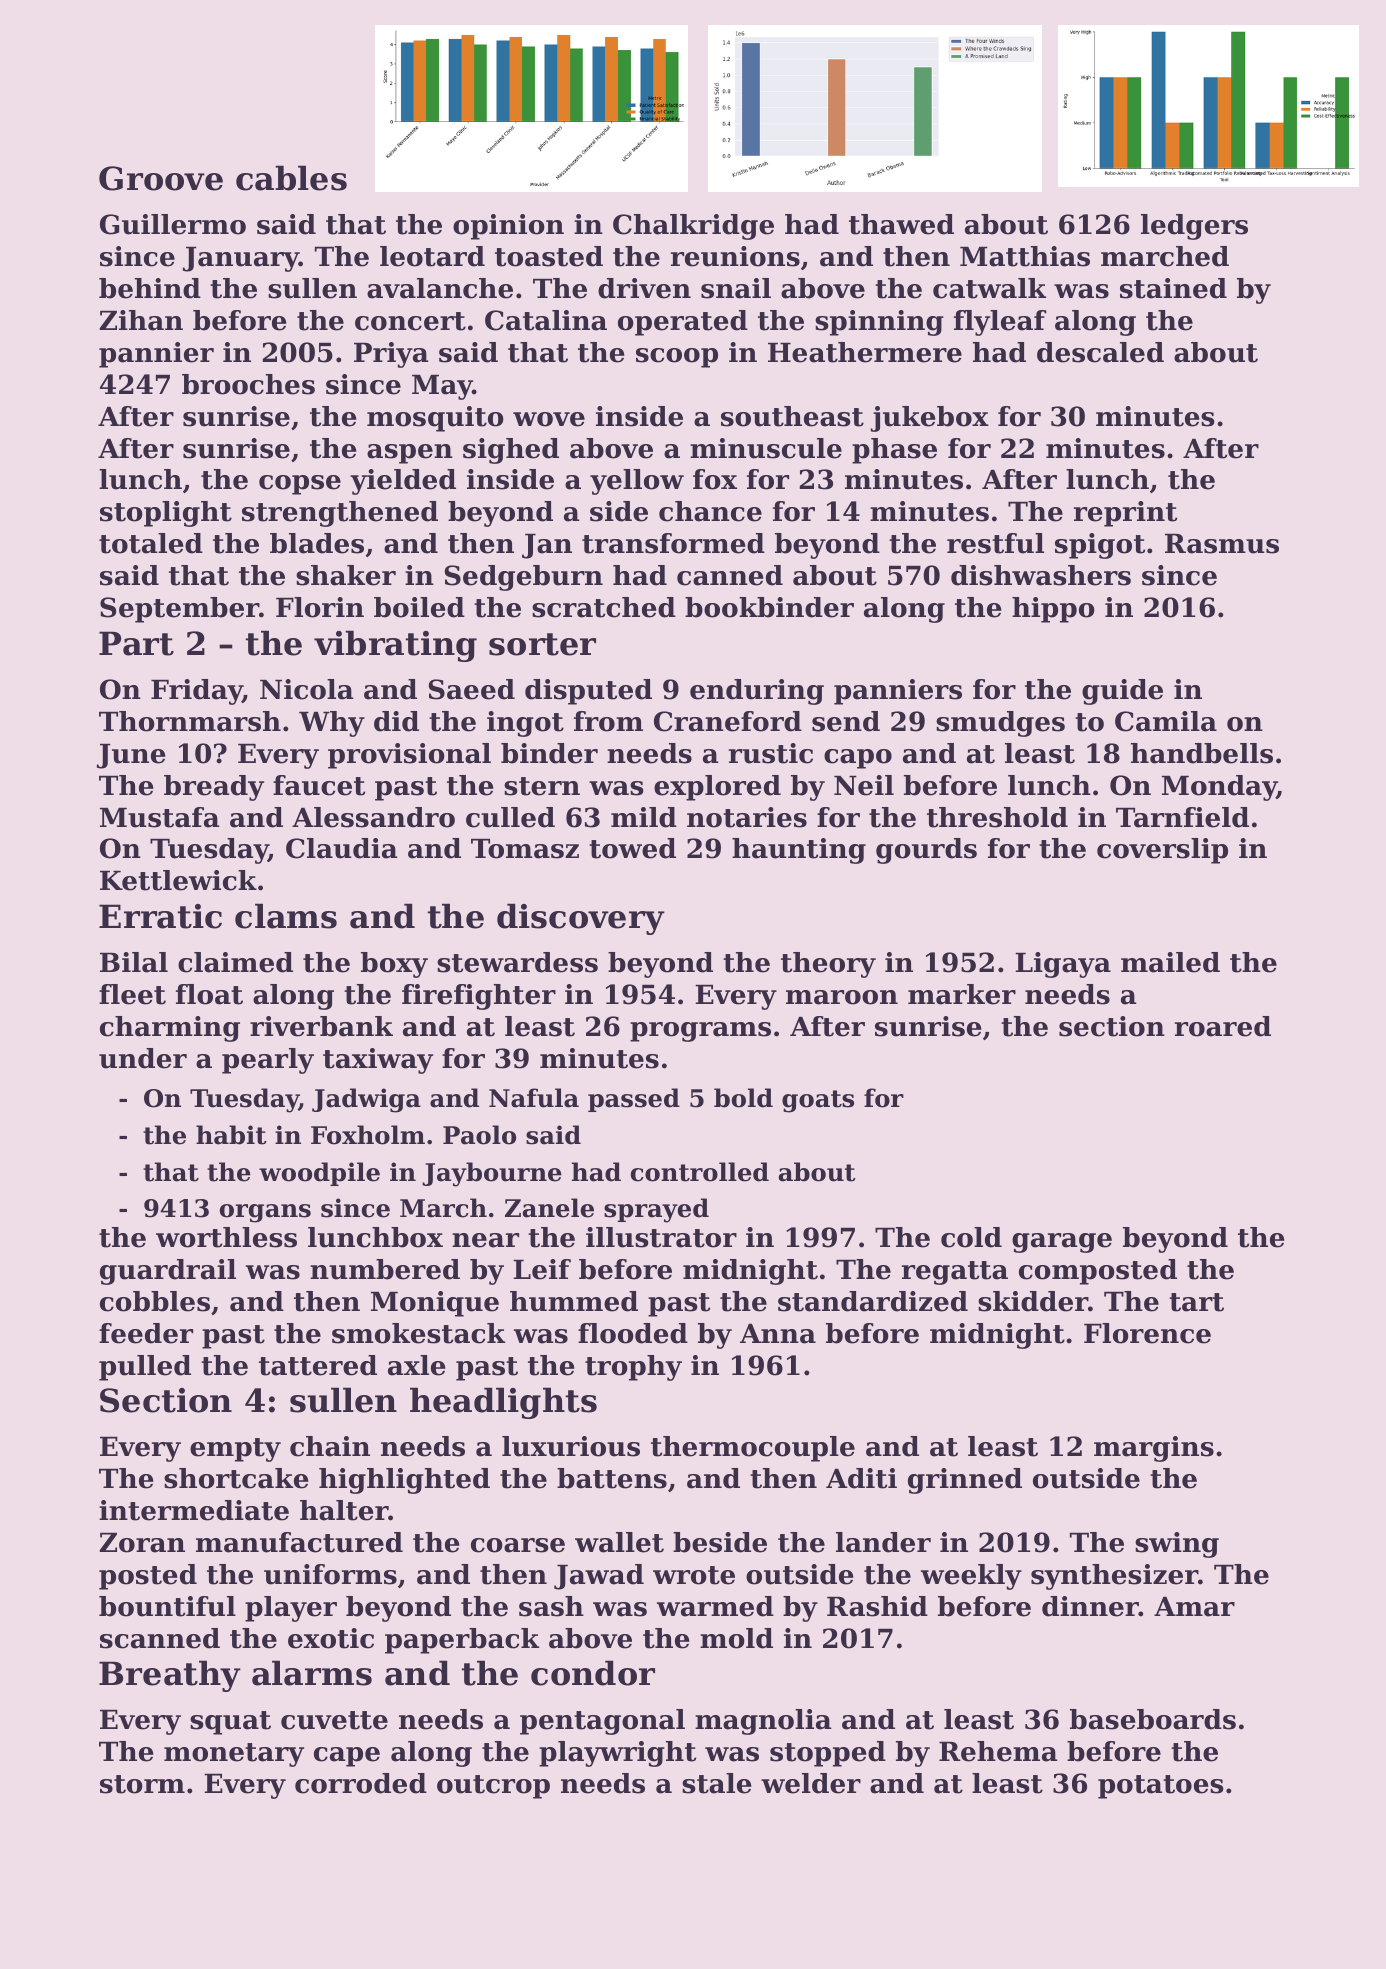 The image size is (1386, 1969). What do you see at coordinates (346, 575) in the screenshot?
I see `shaker` at bounding box center [346, 575].
